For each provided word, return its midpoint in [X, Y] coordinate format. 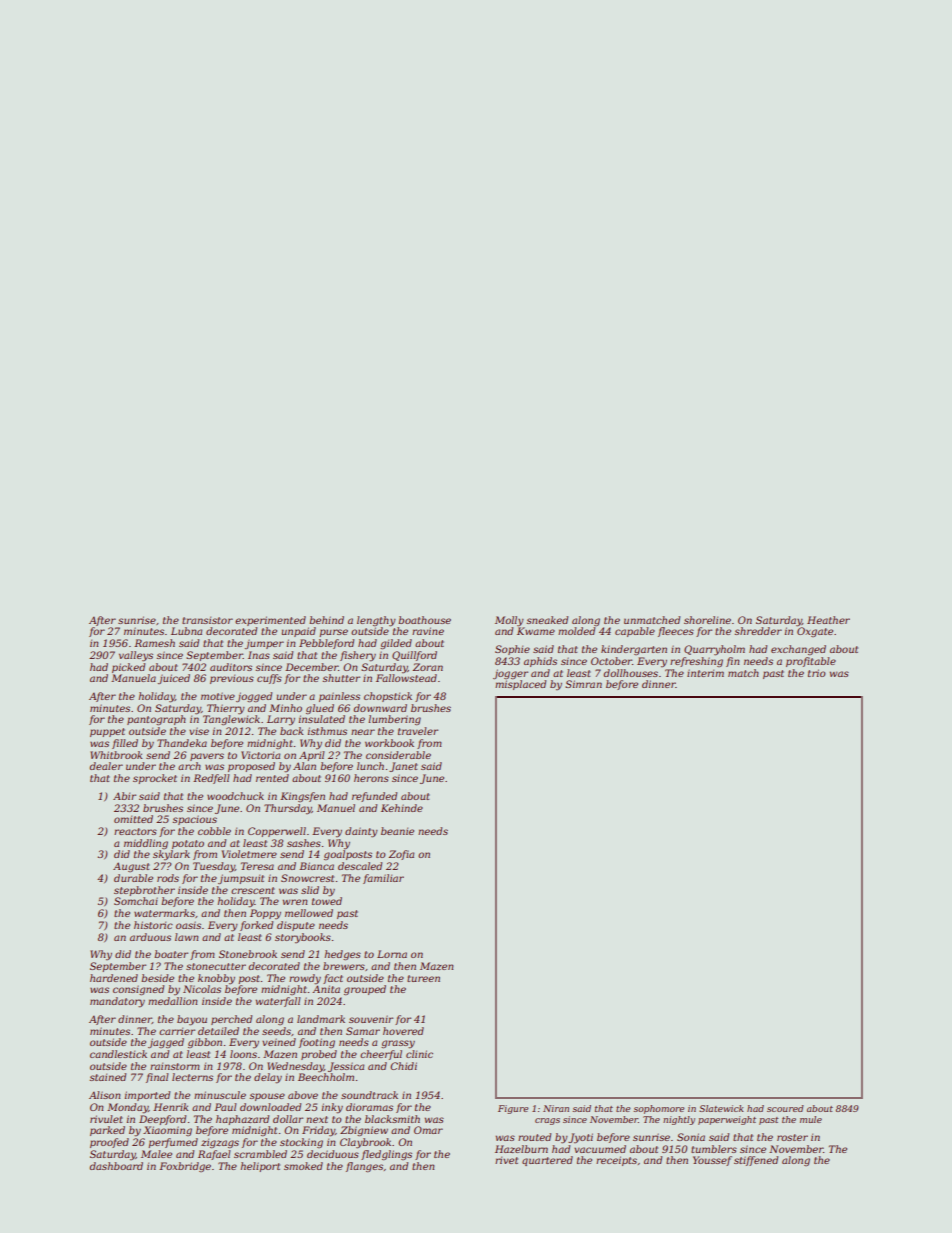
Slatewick [721, 1108]
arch [189, 766]
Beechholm [326, 1077]
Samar [363, 1031]
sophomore [659, 1109]
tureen [423, 978]
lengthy [376, 621]
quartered [547, 1161]
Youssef [712, 1161]
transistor [207, 620]
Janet [403, 767]
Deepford [162, 1120]
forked [256, 926]
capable [635, 632]
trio [817, 673]
